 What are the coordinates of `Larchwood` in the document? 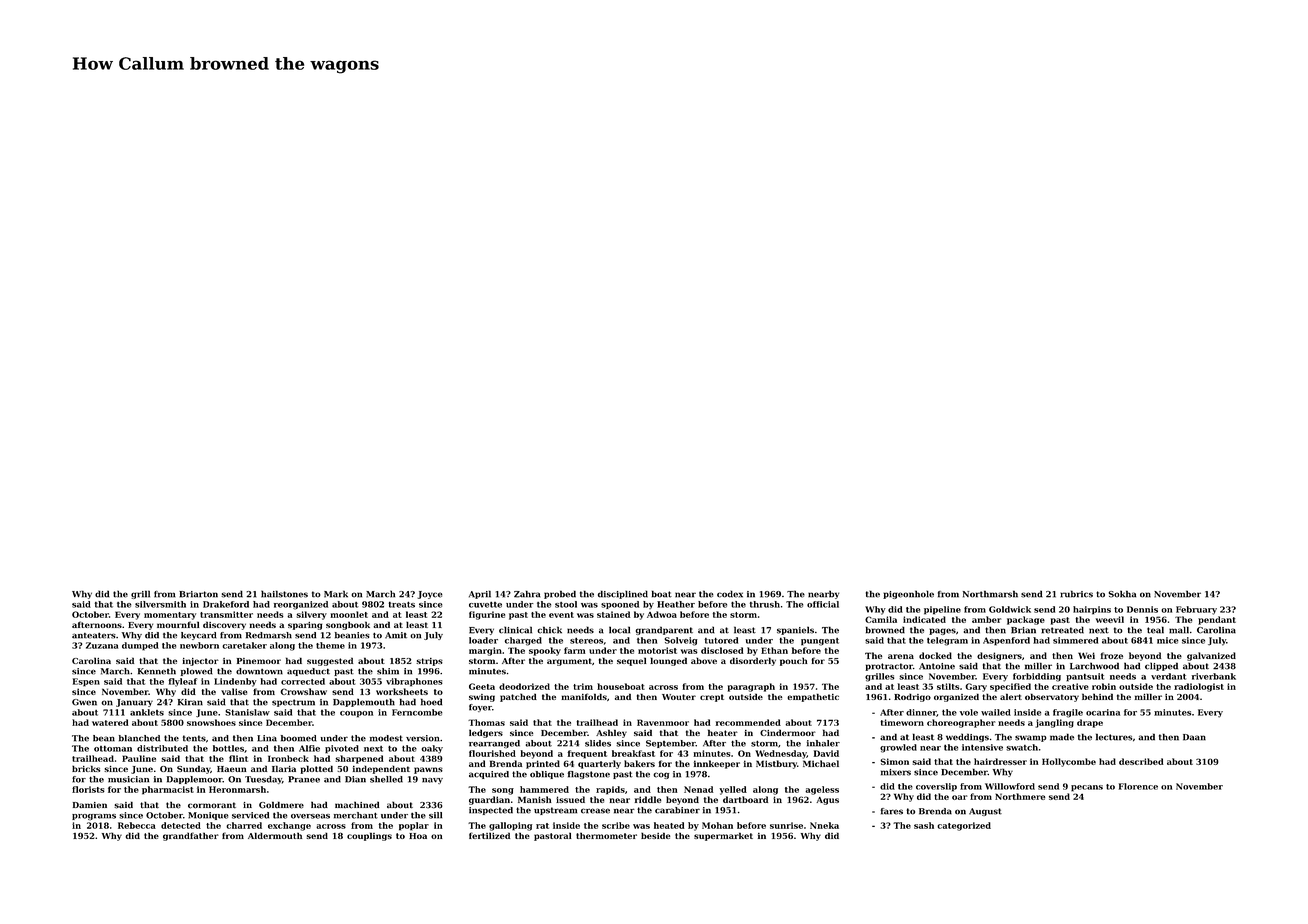 It's located at (1094, 666).
